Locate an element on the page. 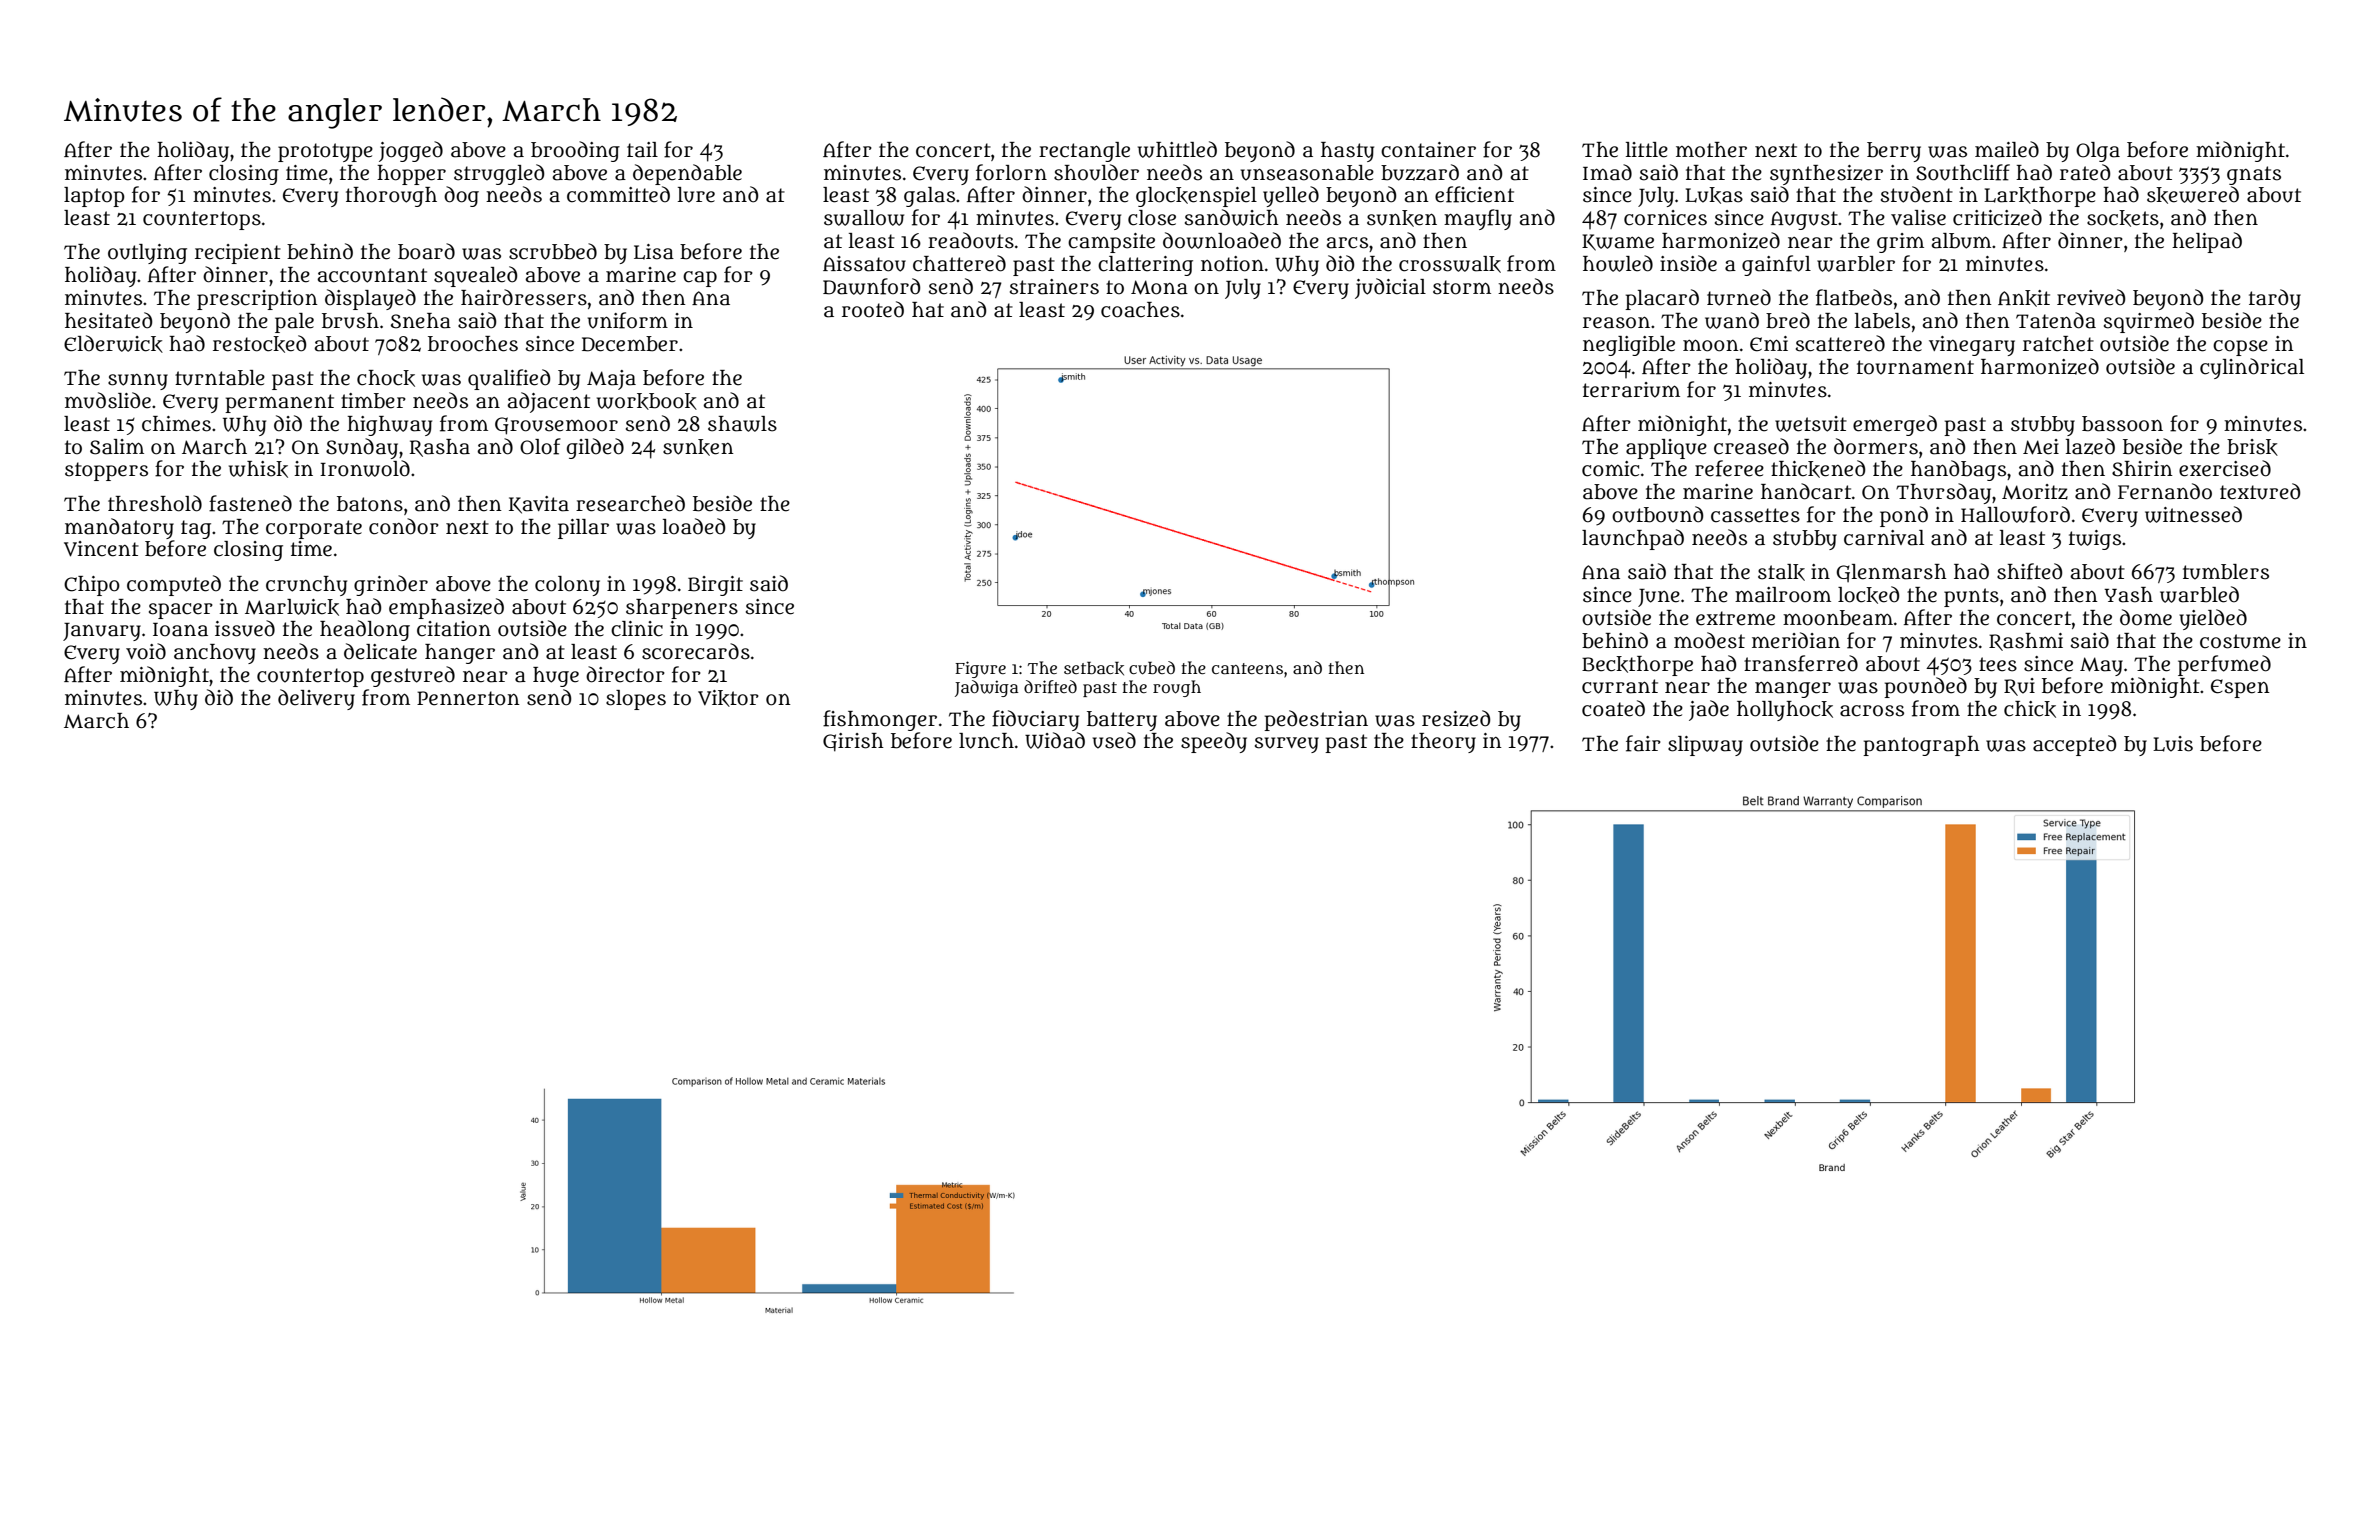 Image resolution: width=2380 pixels, height=1540 pixels. jogged is located at coordinates (411, 151).
